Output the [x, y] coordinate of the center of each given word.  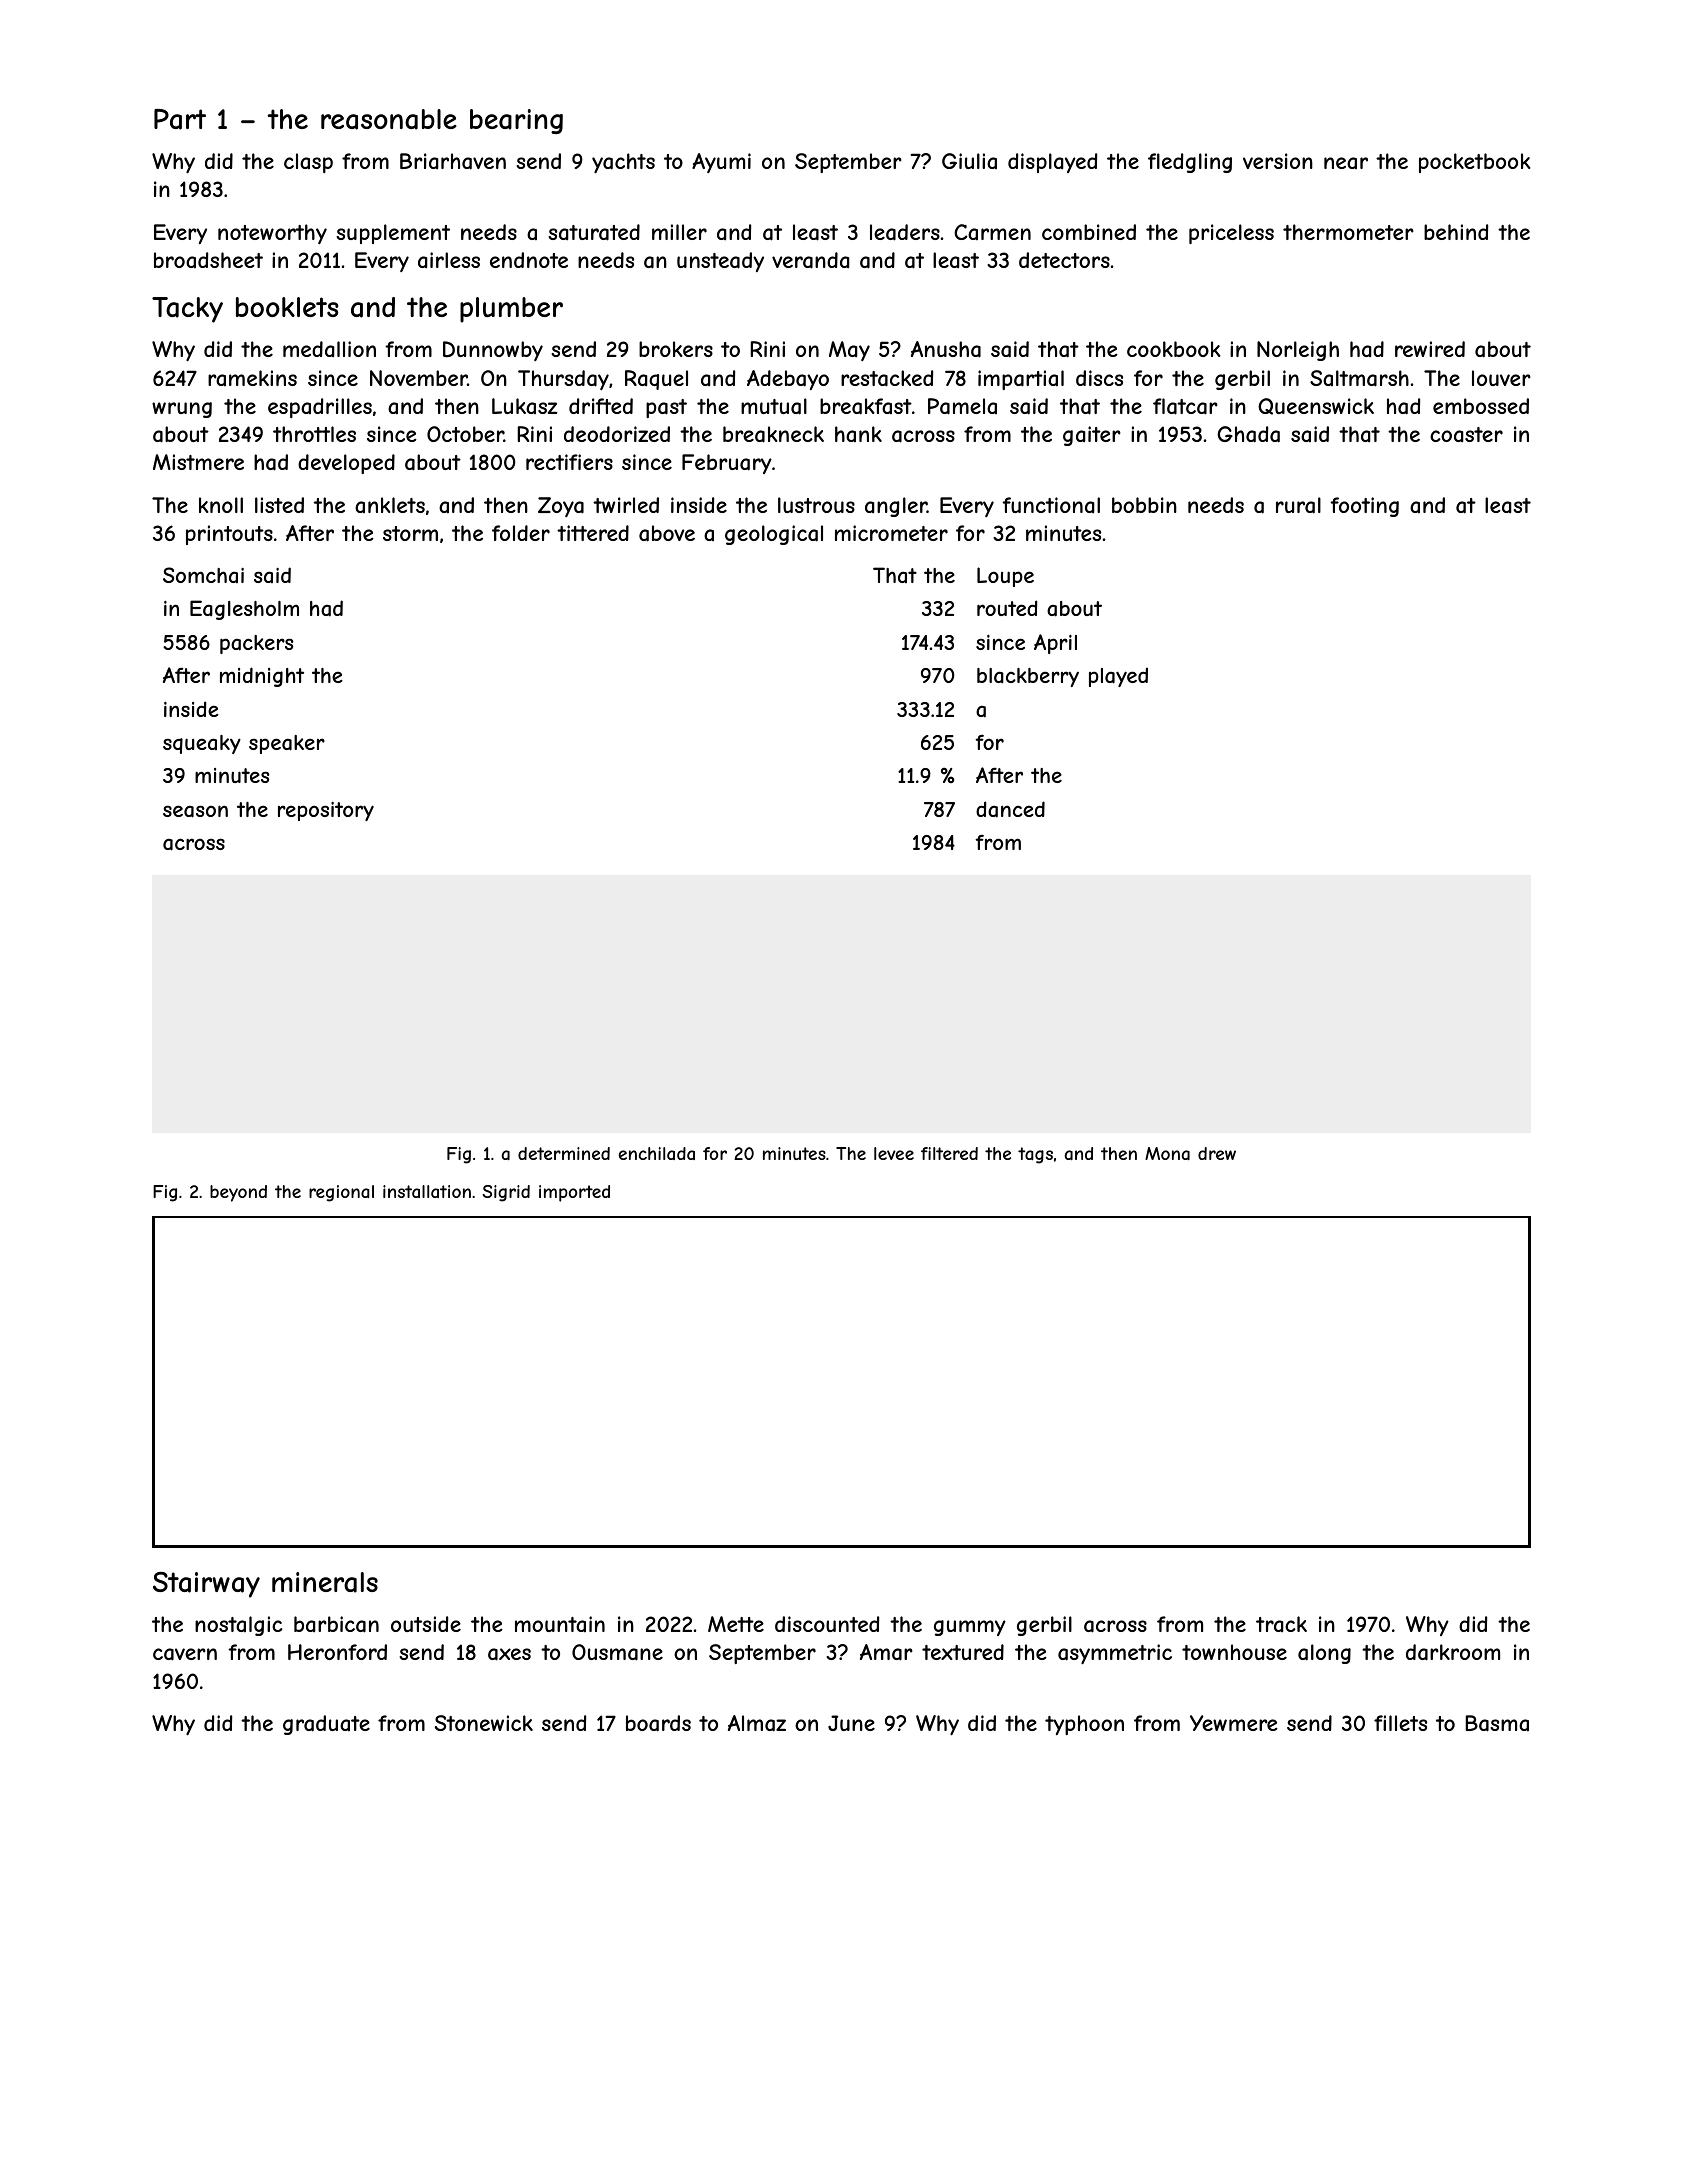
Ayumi [721, 163]
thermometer [1348, 232]
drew [1217, 1153]
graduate [326, 1725]
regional [341, 1193]
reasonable [389, 119]
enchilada [657, 1153]
